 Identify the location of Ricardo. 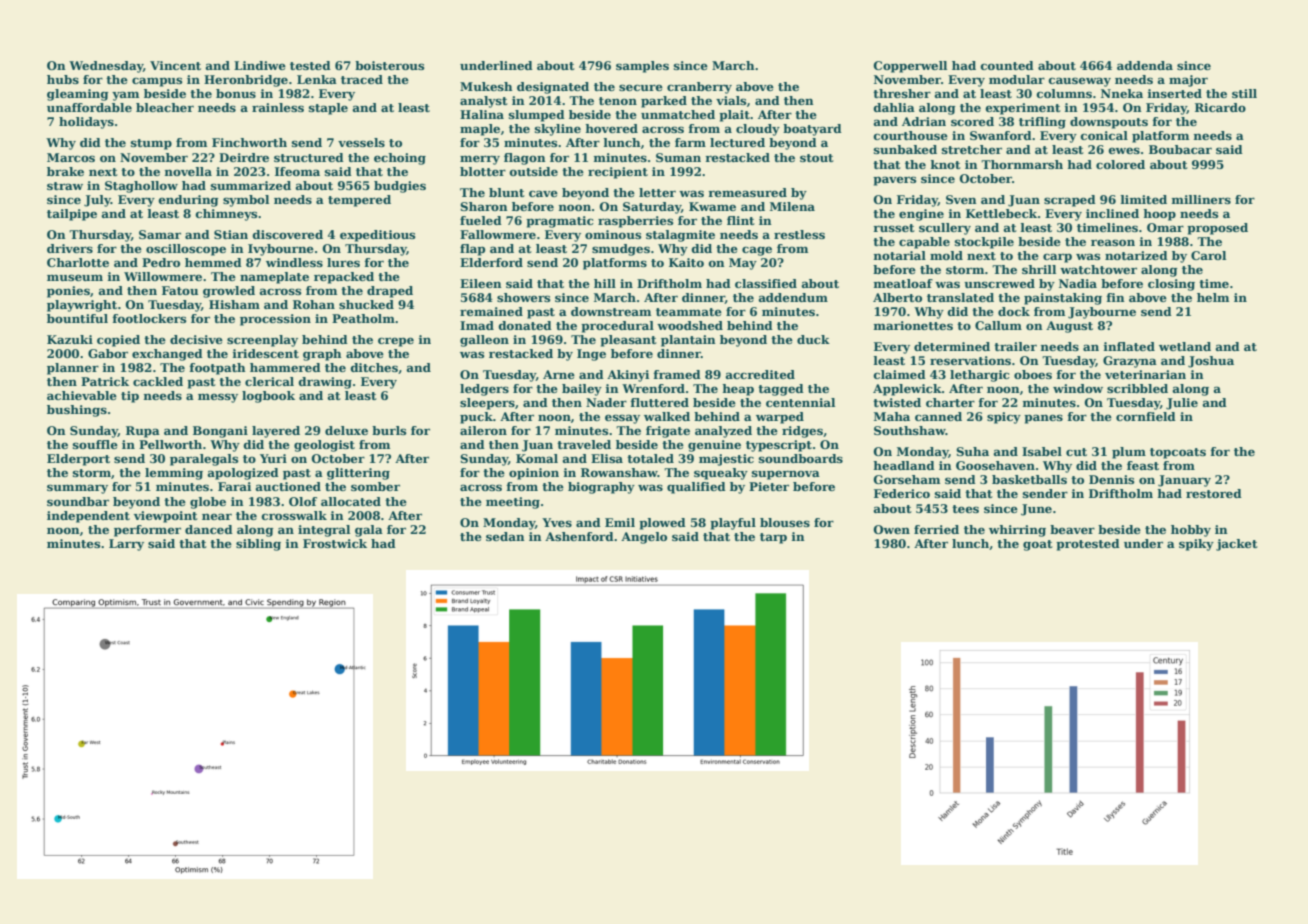
(1220, 107).
